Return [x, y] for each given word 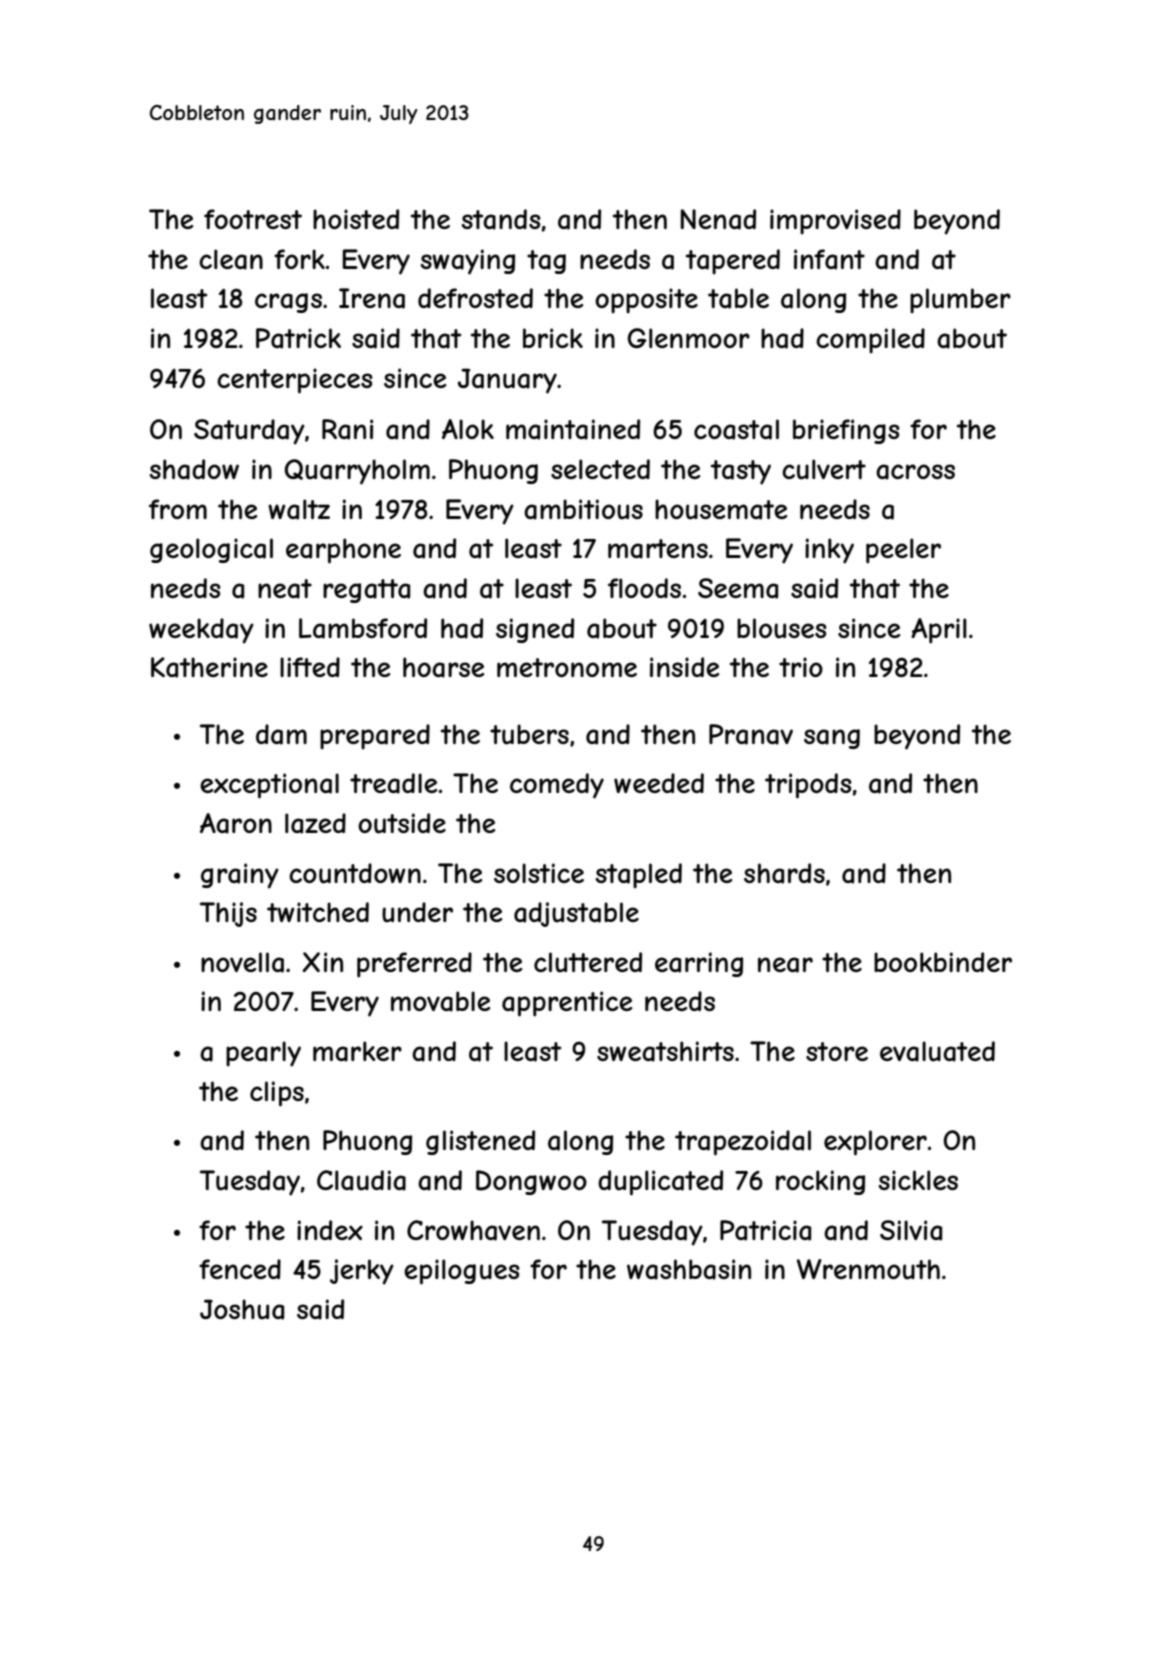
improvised [835, 221]
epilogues [462, 1272]
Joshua [242, 1309]
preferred [414, 965]
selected [600, 469]
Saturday [249, 432]
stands [501, 219]
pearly [263, 1054]
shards [784, 873]
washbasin [689, 1269]
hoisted [356, 219]
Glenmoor [688, 338]
